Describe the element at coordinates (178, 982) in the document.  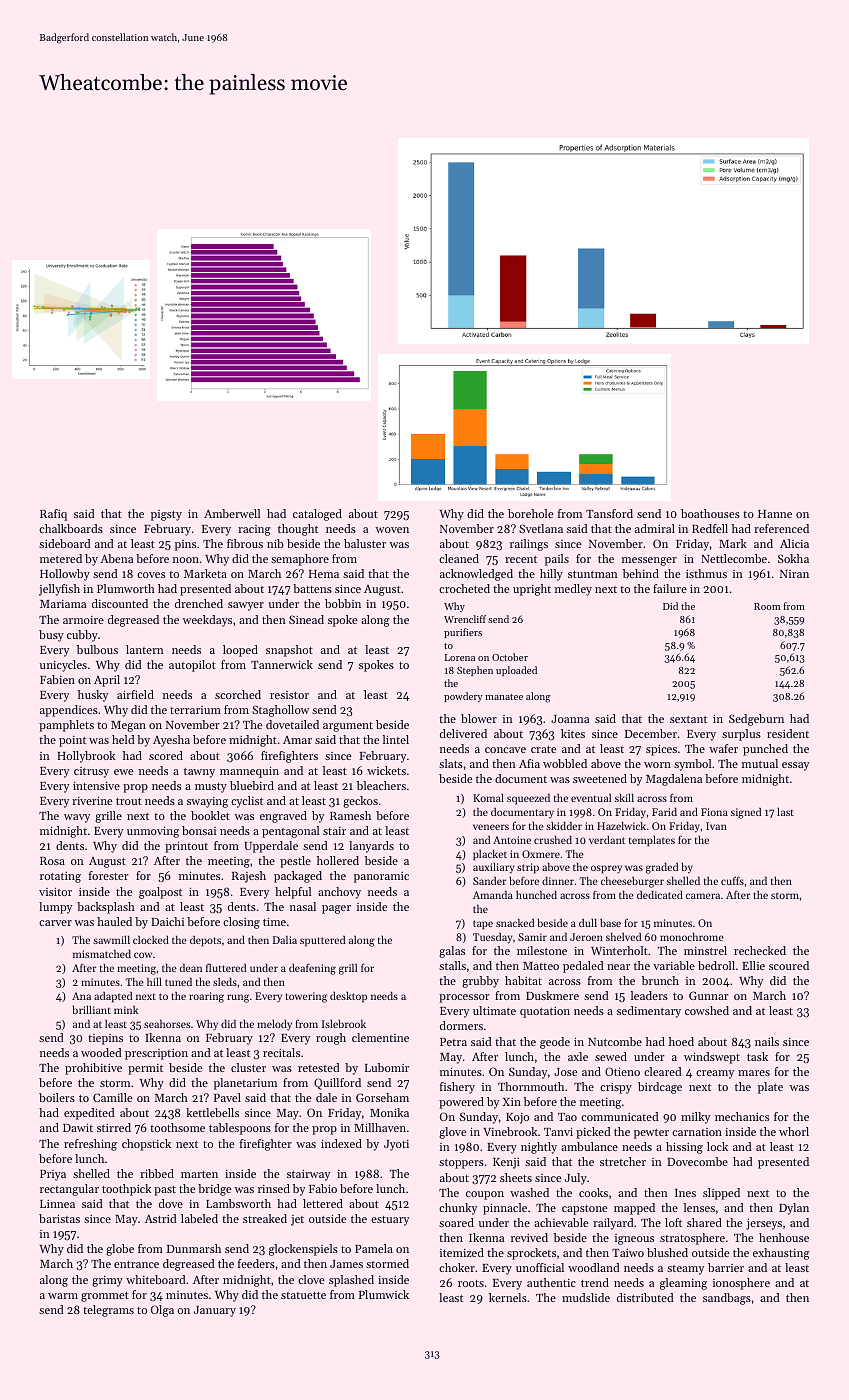
I see `tuned` at that location.
